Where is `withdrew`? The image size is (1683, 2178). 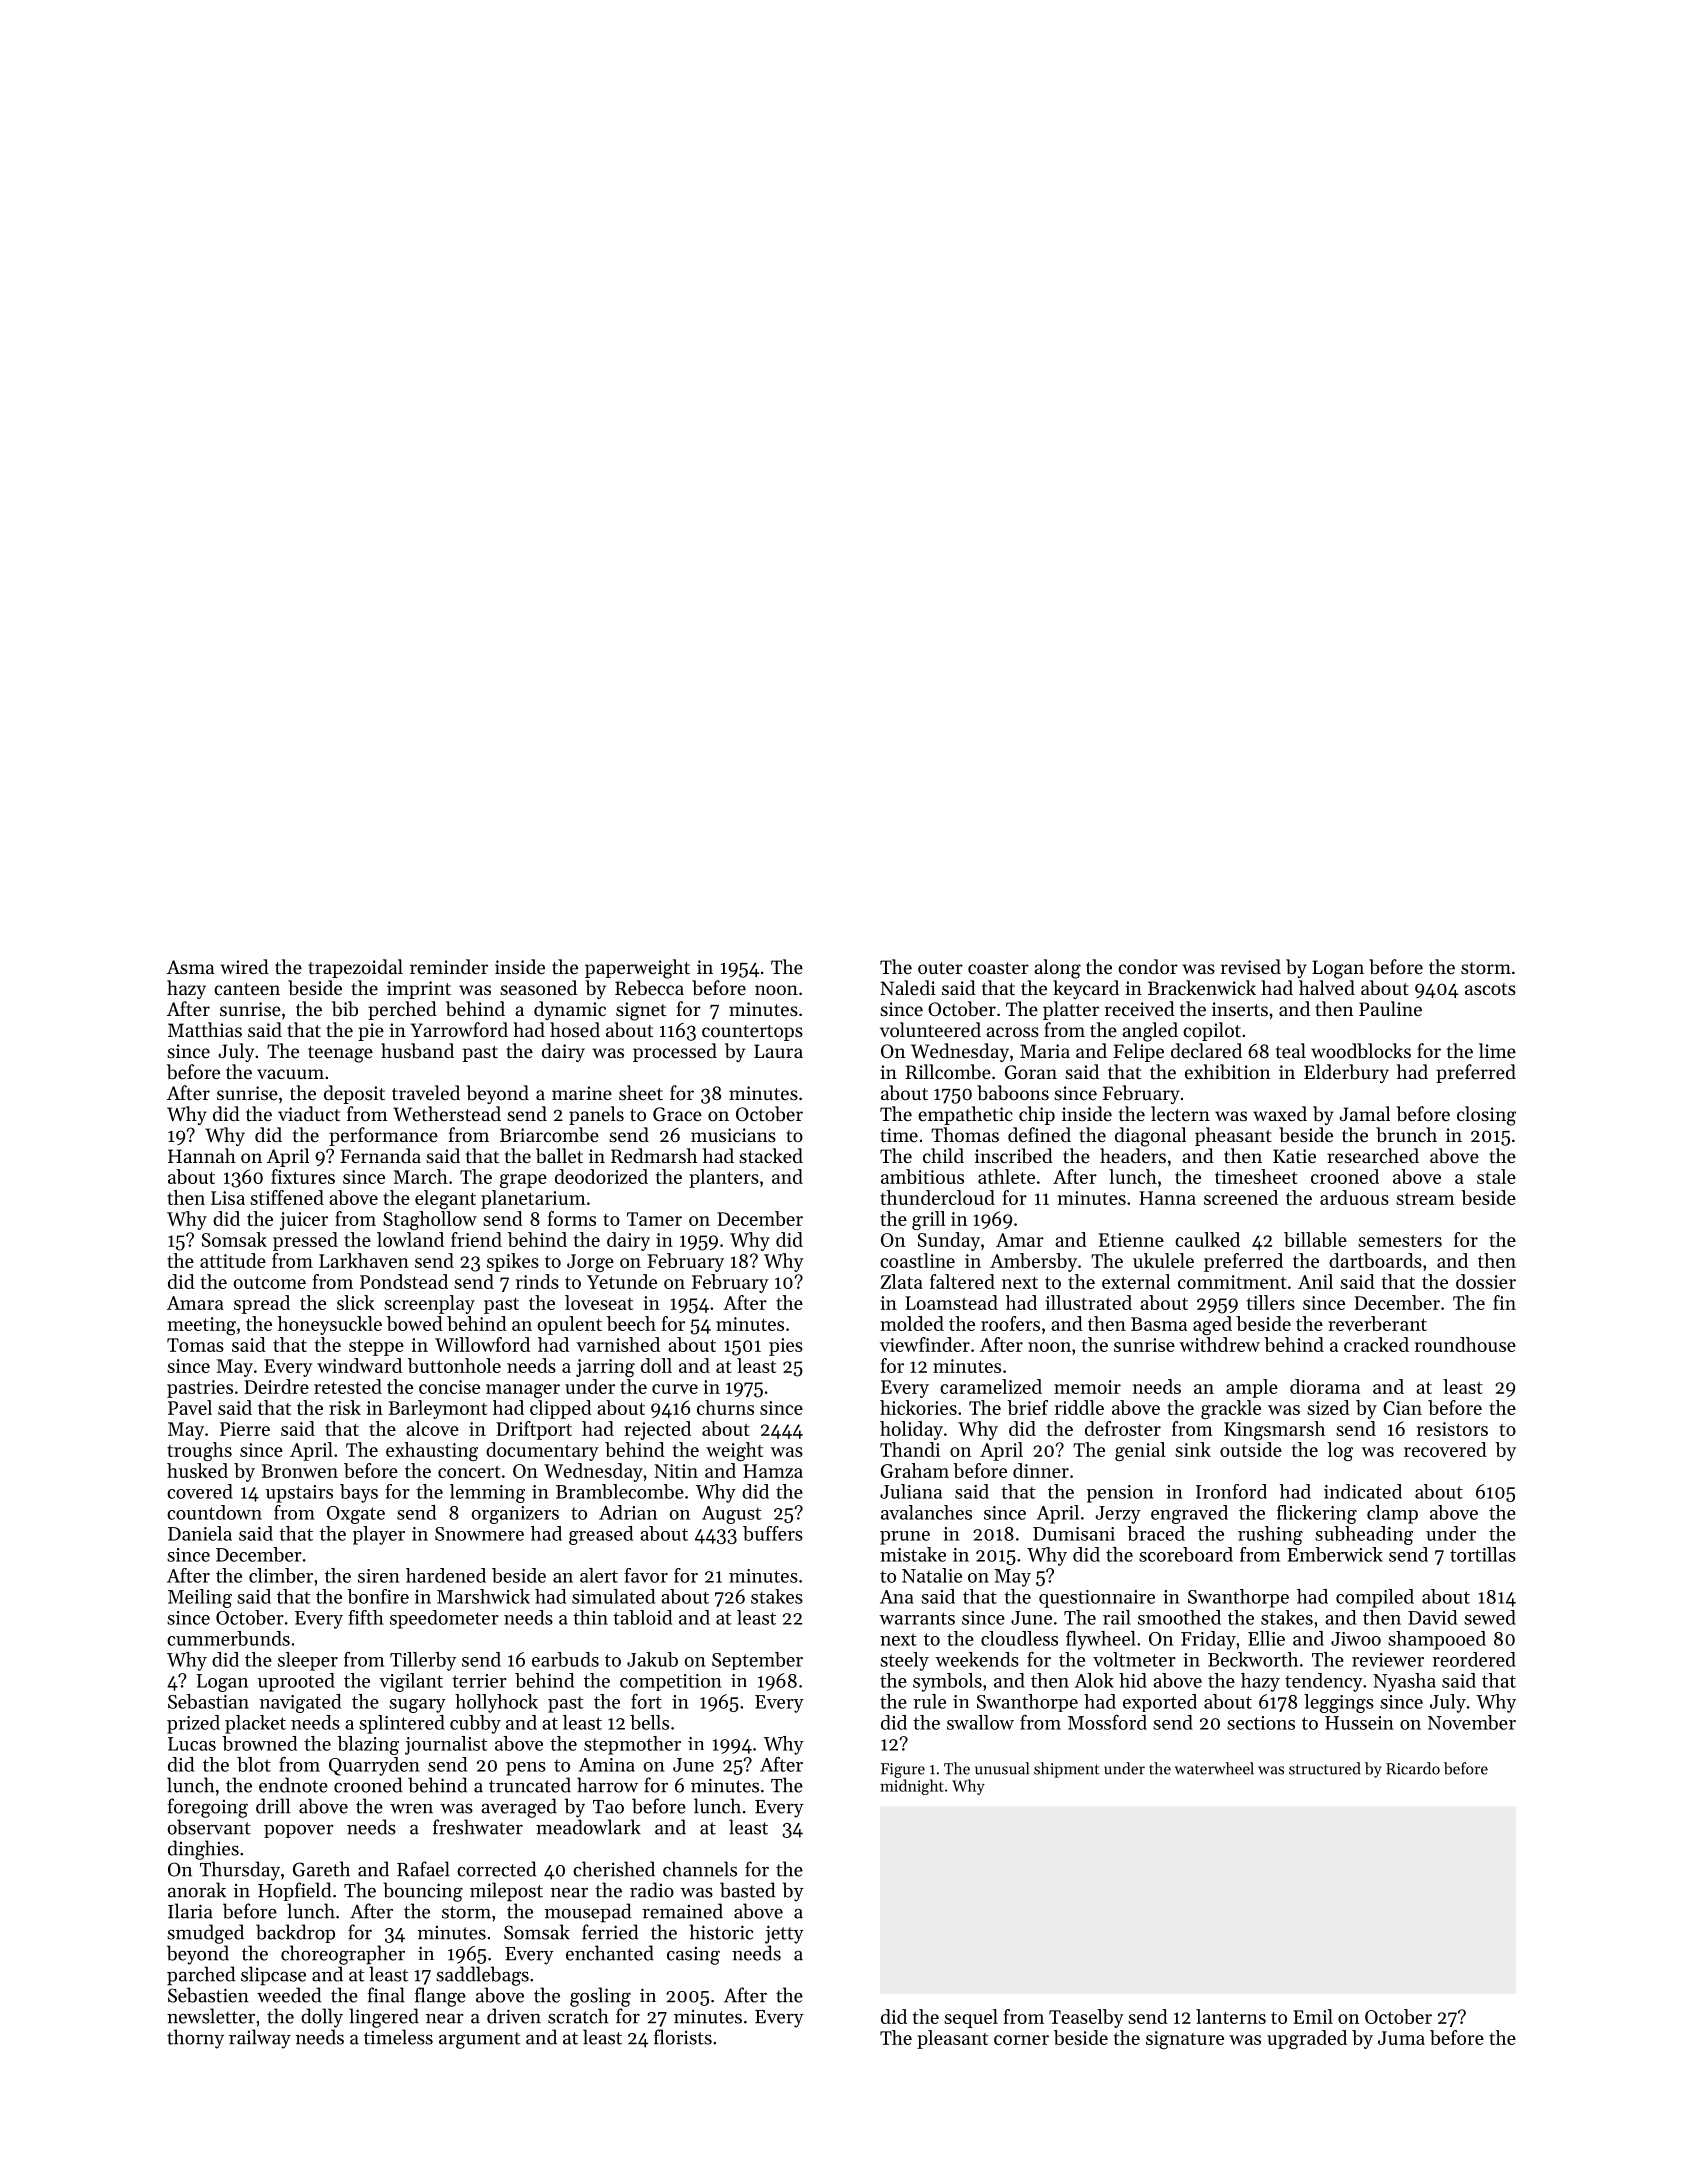 withdrew is located at coordinates (1220, 1344).
